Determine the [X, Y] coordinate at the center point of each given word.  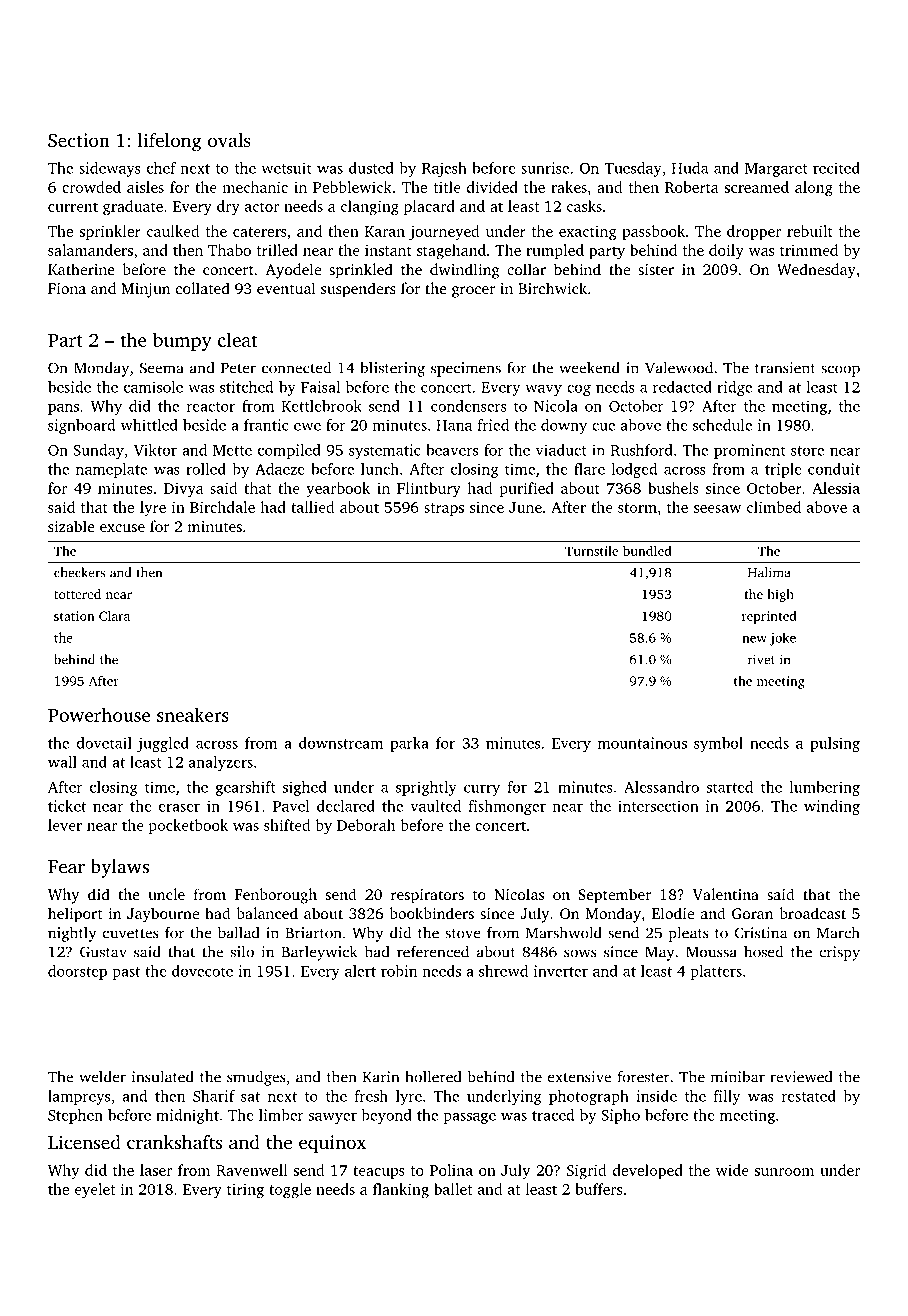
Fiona [67, 288]
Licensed [84, 1142]
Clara [114, 615]
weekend [589, 367]
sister [656, 269]
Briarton [314, 933]
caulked [173, 231]
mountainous [642, 743]
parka [409, 744]
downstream [341, 743]
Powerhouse [99, 714]
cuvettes [131, 934]
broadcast [812, 913]
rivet [761, 659]
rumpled [555, 251]
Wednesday [816, 271]
